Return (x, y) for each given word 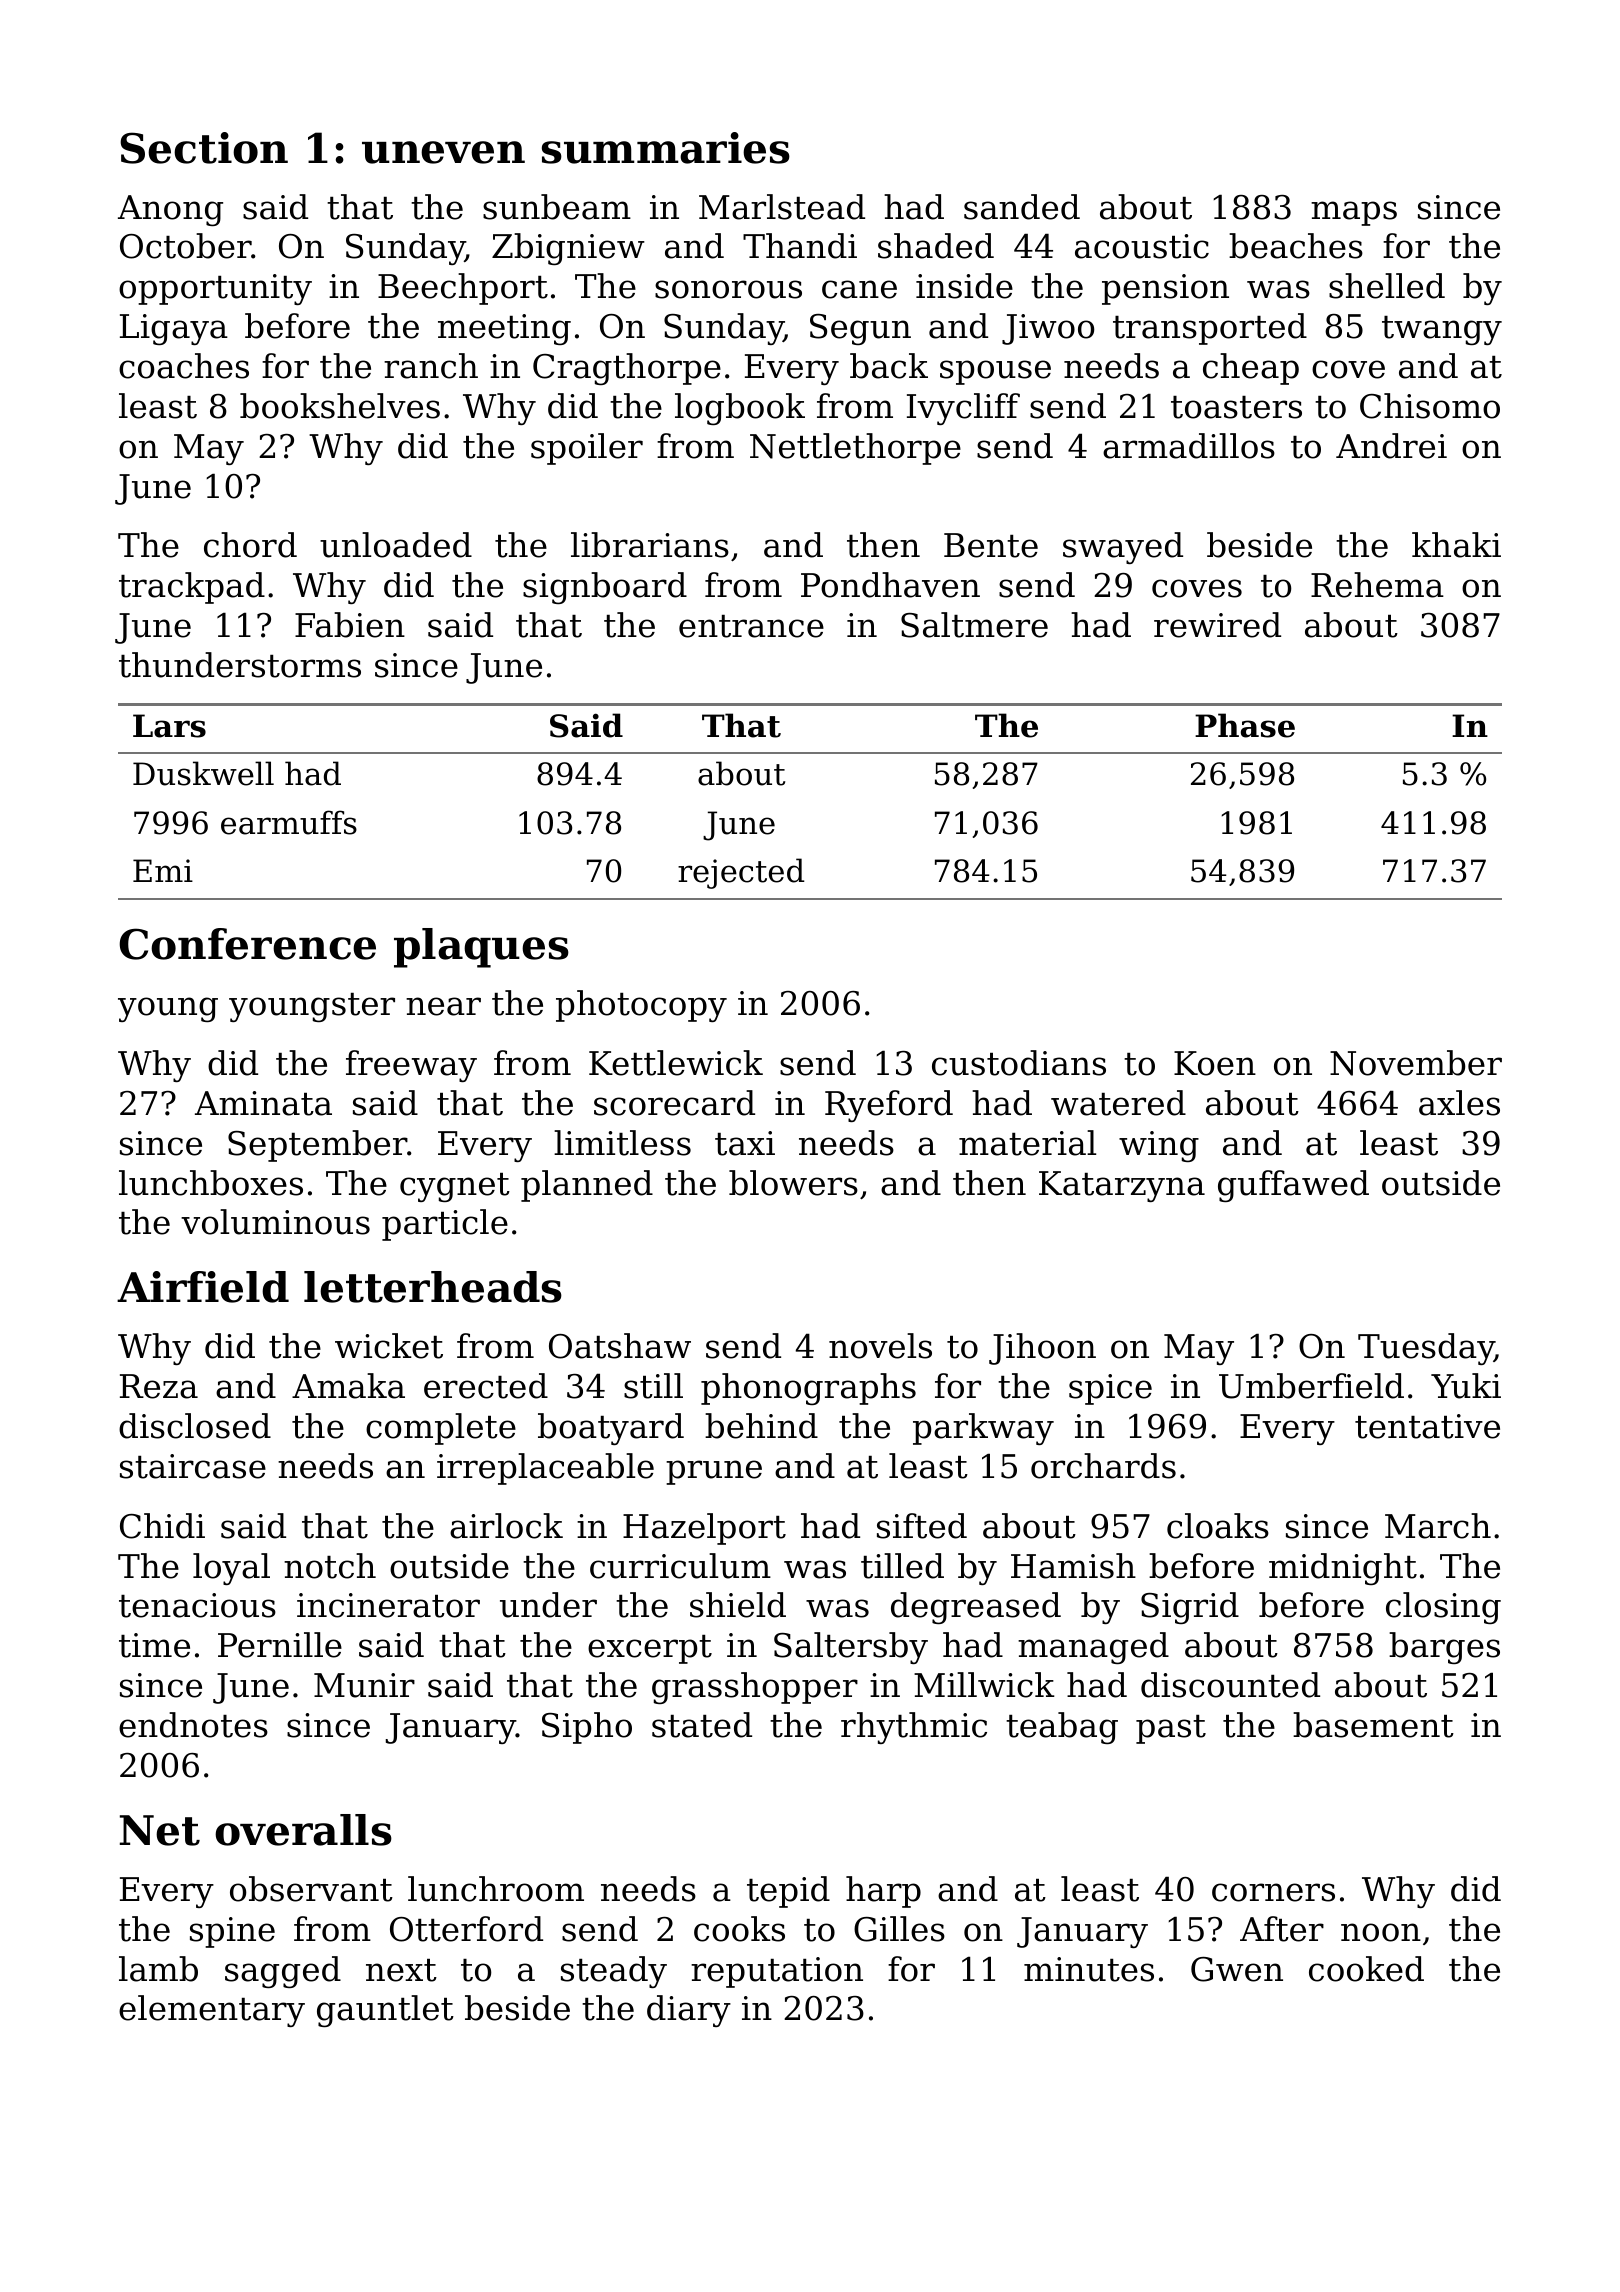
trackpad (192, 588)
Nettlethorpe (855, 449)
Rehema (1377, 585)
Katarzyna (1122, 1186)
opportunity (215, 289)
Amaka (348, 1386)
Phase (1245, 725)
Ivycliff (963, 409)
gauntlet (385, 2011)
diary (689, 2011)
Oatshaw (620, 1346)
